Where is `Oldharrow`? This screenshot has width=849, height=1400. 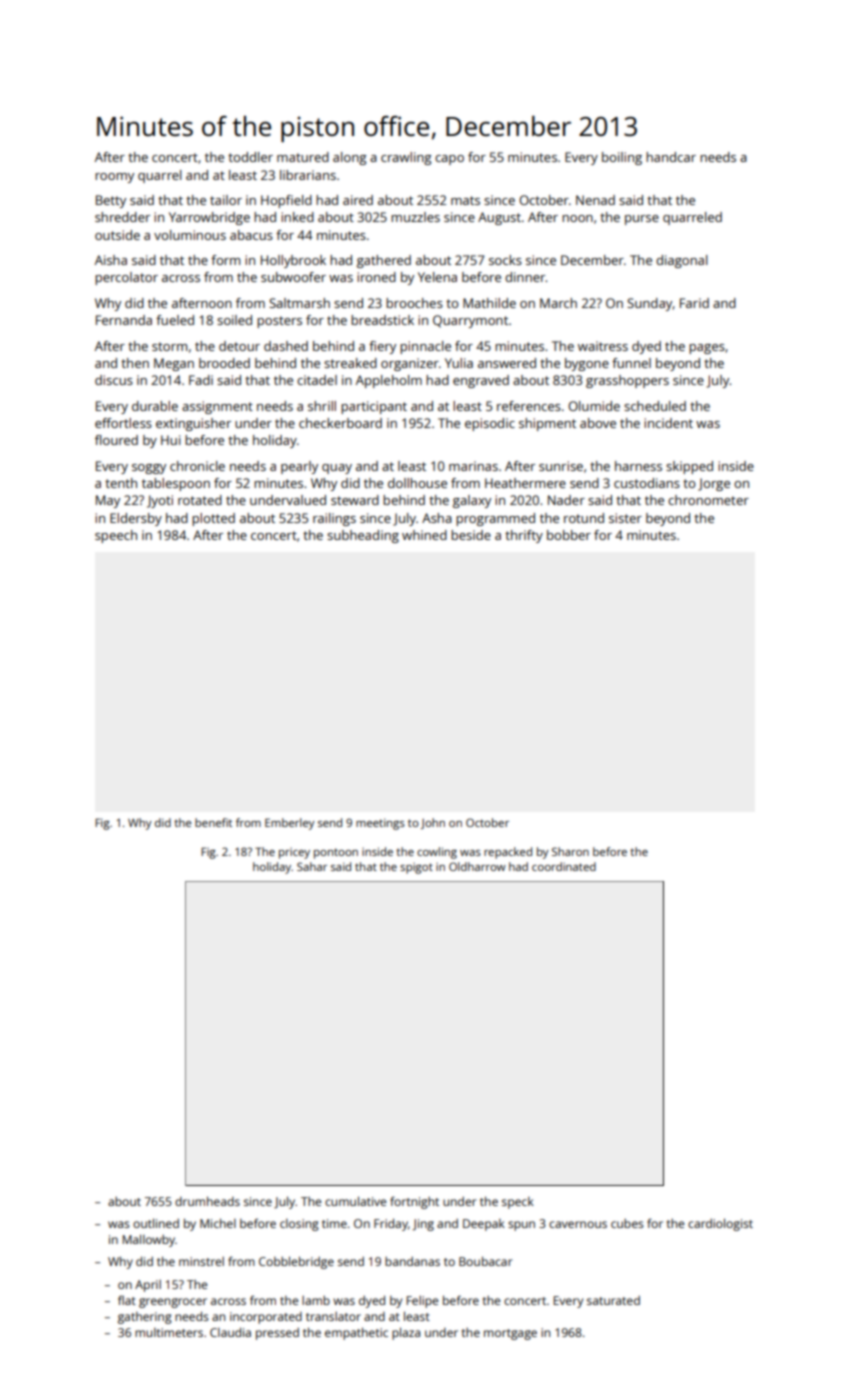 Oldharrow is located at coordinates (477, 866).
